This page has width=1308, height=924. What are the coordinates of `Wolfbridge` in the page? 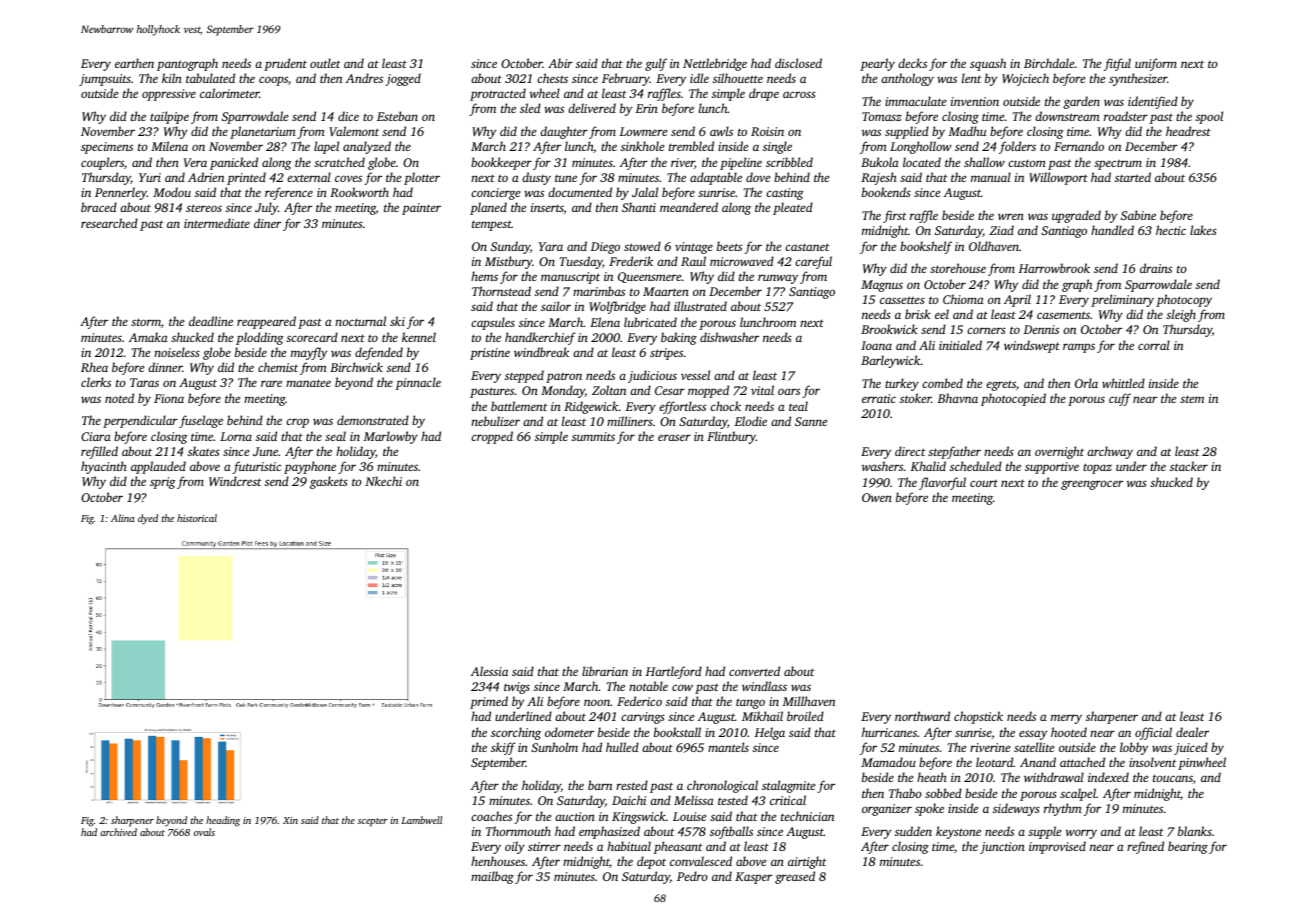 It's located at (617, 307).
